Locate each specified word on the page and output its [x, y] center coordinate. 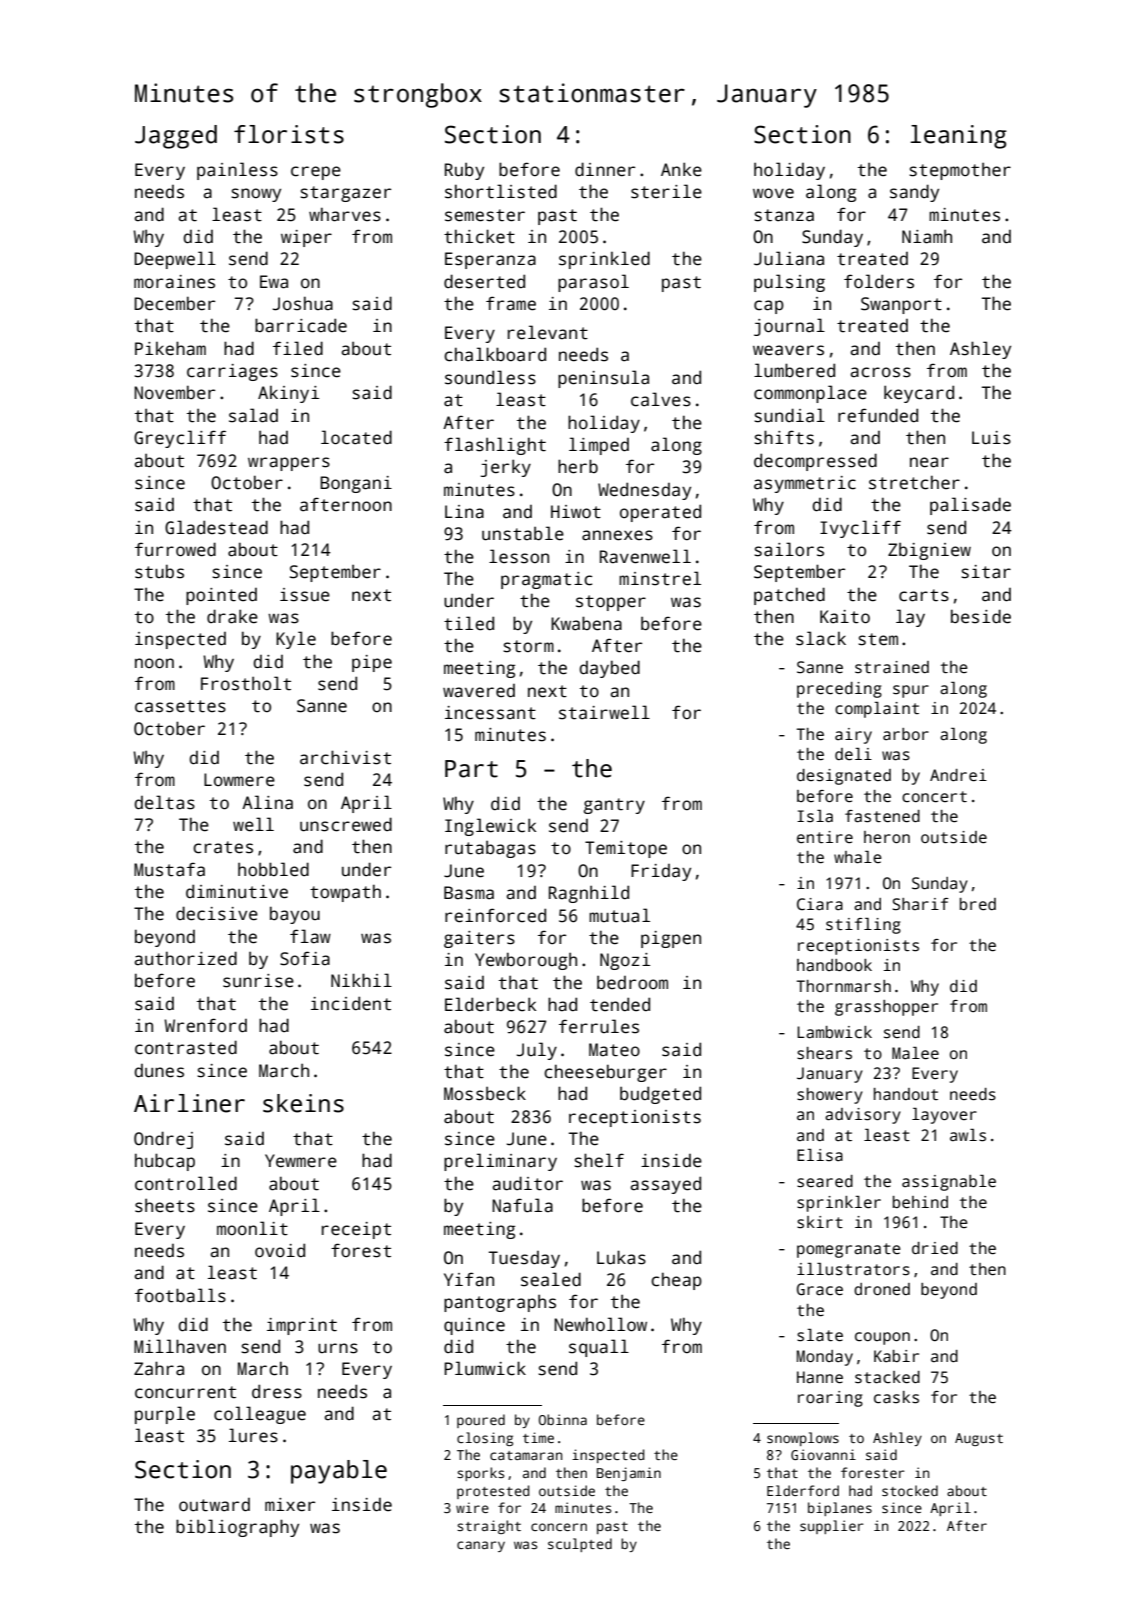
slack [821, 638]
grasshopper [886, 1008]
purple [165, 1415]
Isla [815, 816]
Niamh [927, 237]
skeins [303, 1103]
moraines [174, 282]
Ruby [464, 171]
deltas [164, 802]
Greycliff [180, 439]
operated [660, 513]
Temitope [626, 849]
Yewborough [526, 961]
